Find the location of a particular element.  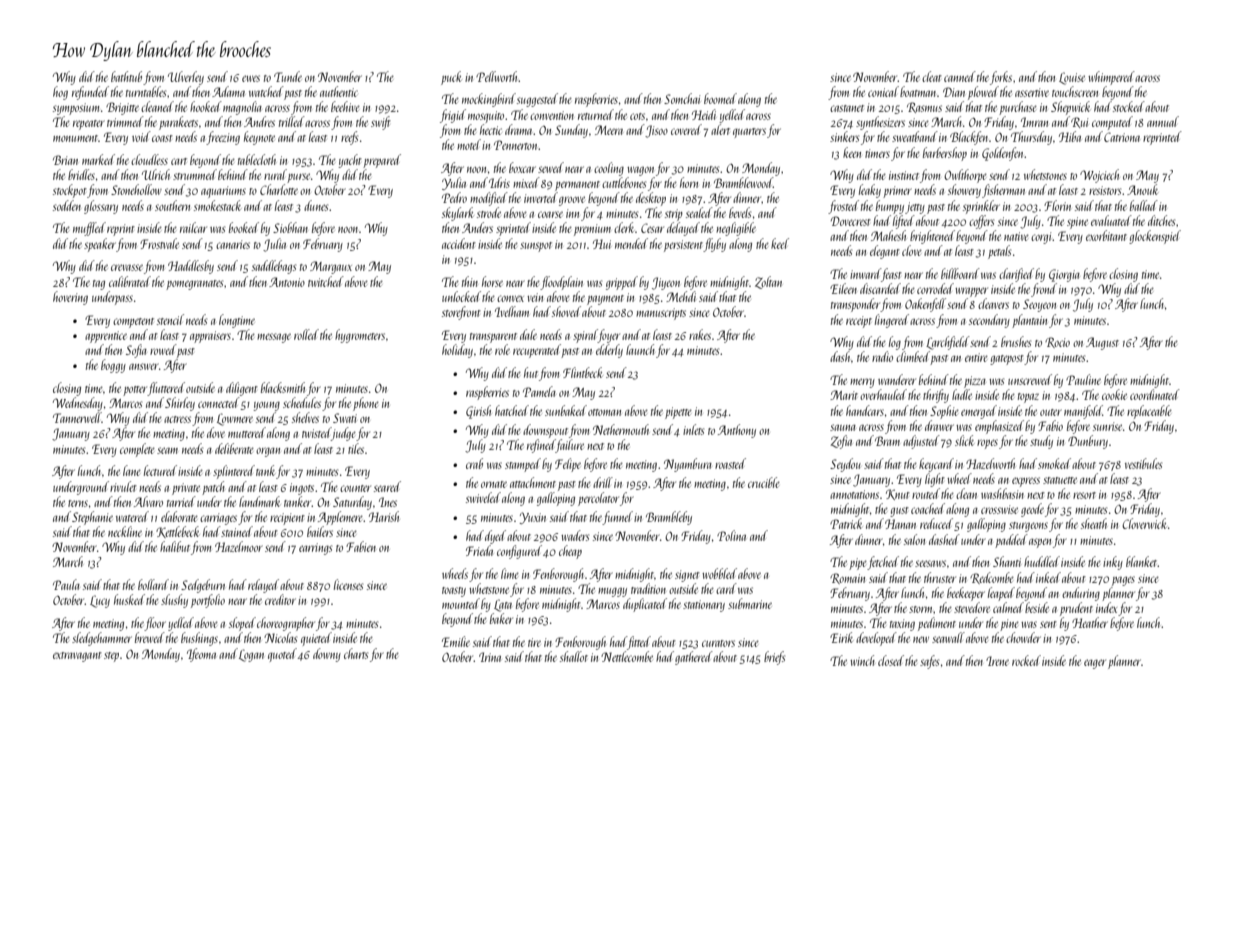

vestibules is located at coordinates (1143, 463).
